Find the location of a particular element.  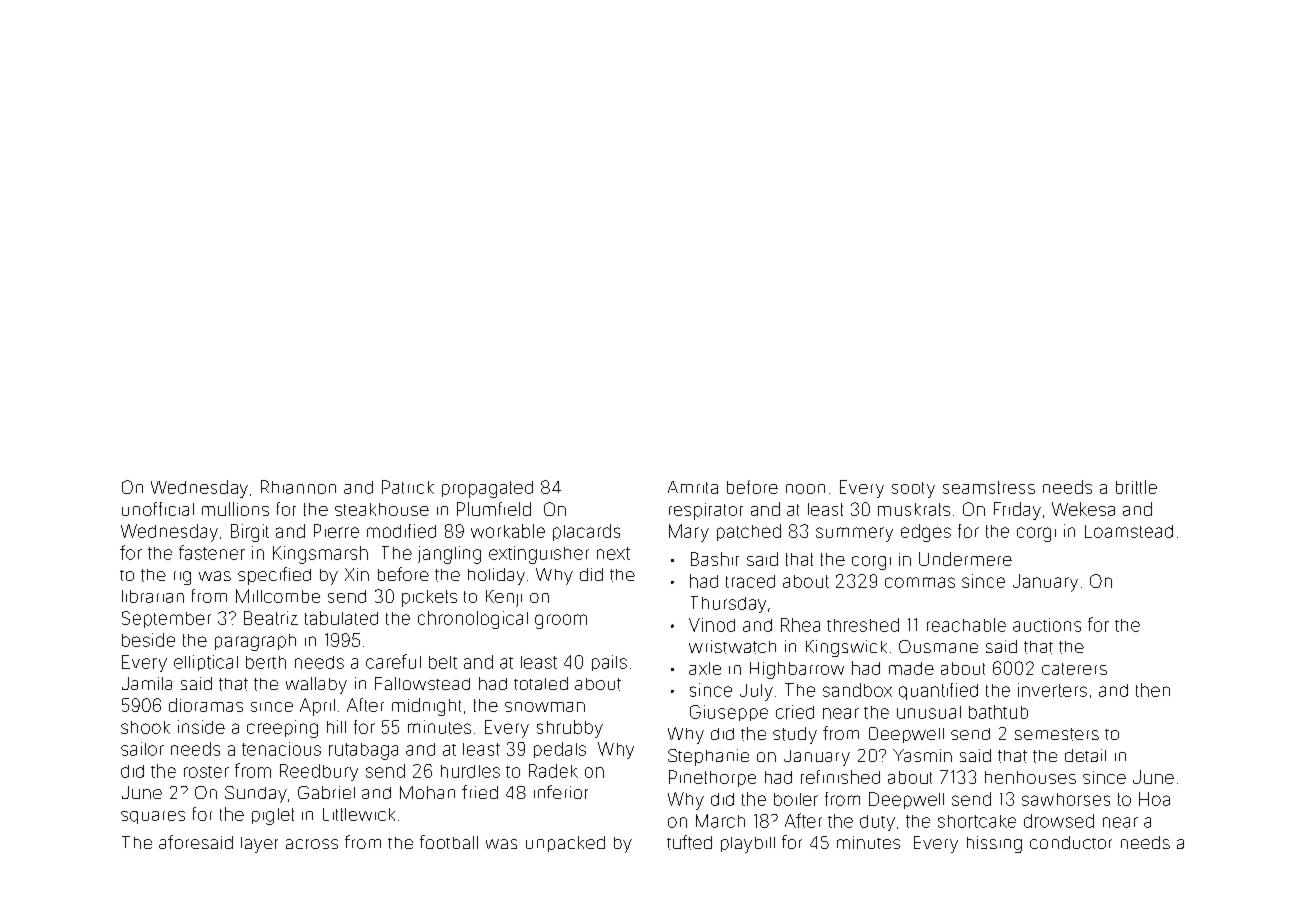

Friday is located at coordinates (1017, 511).
